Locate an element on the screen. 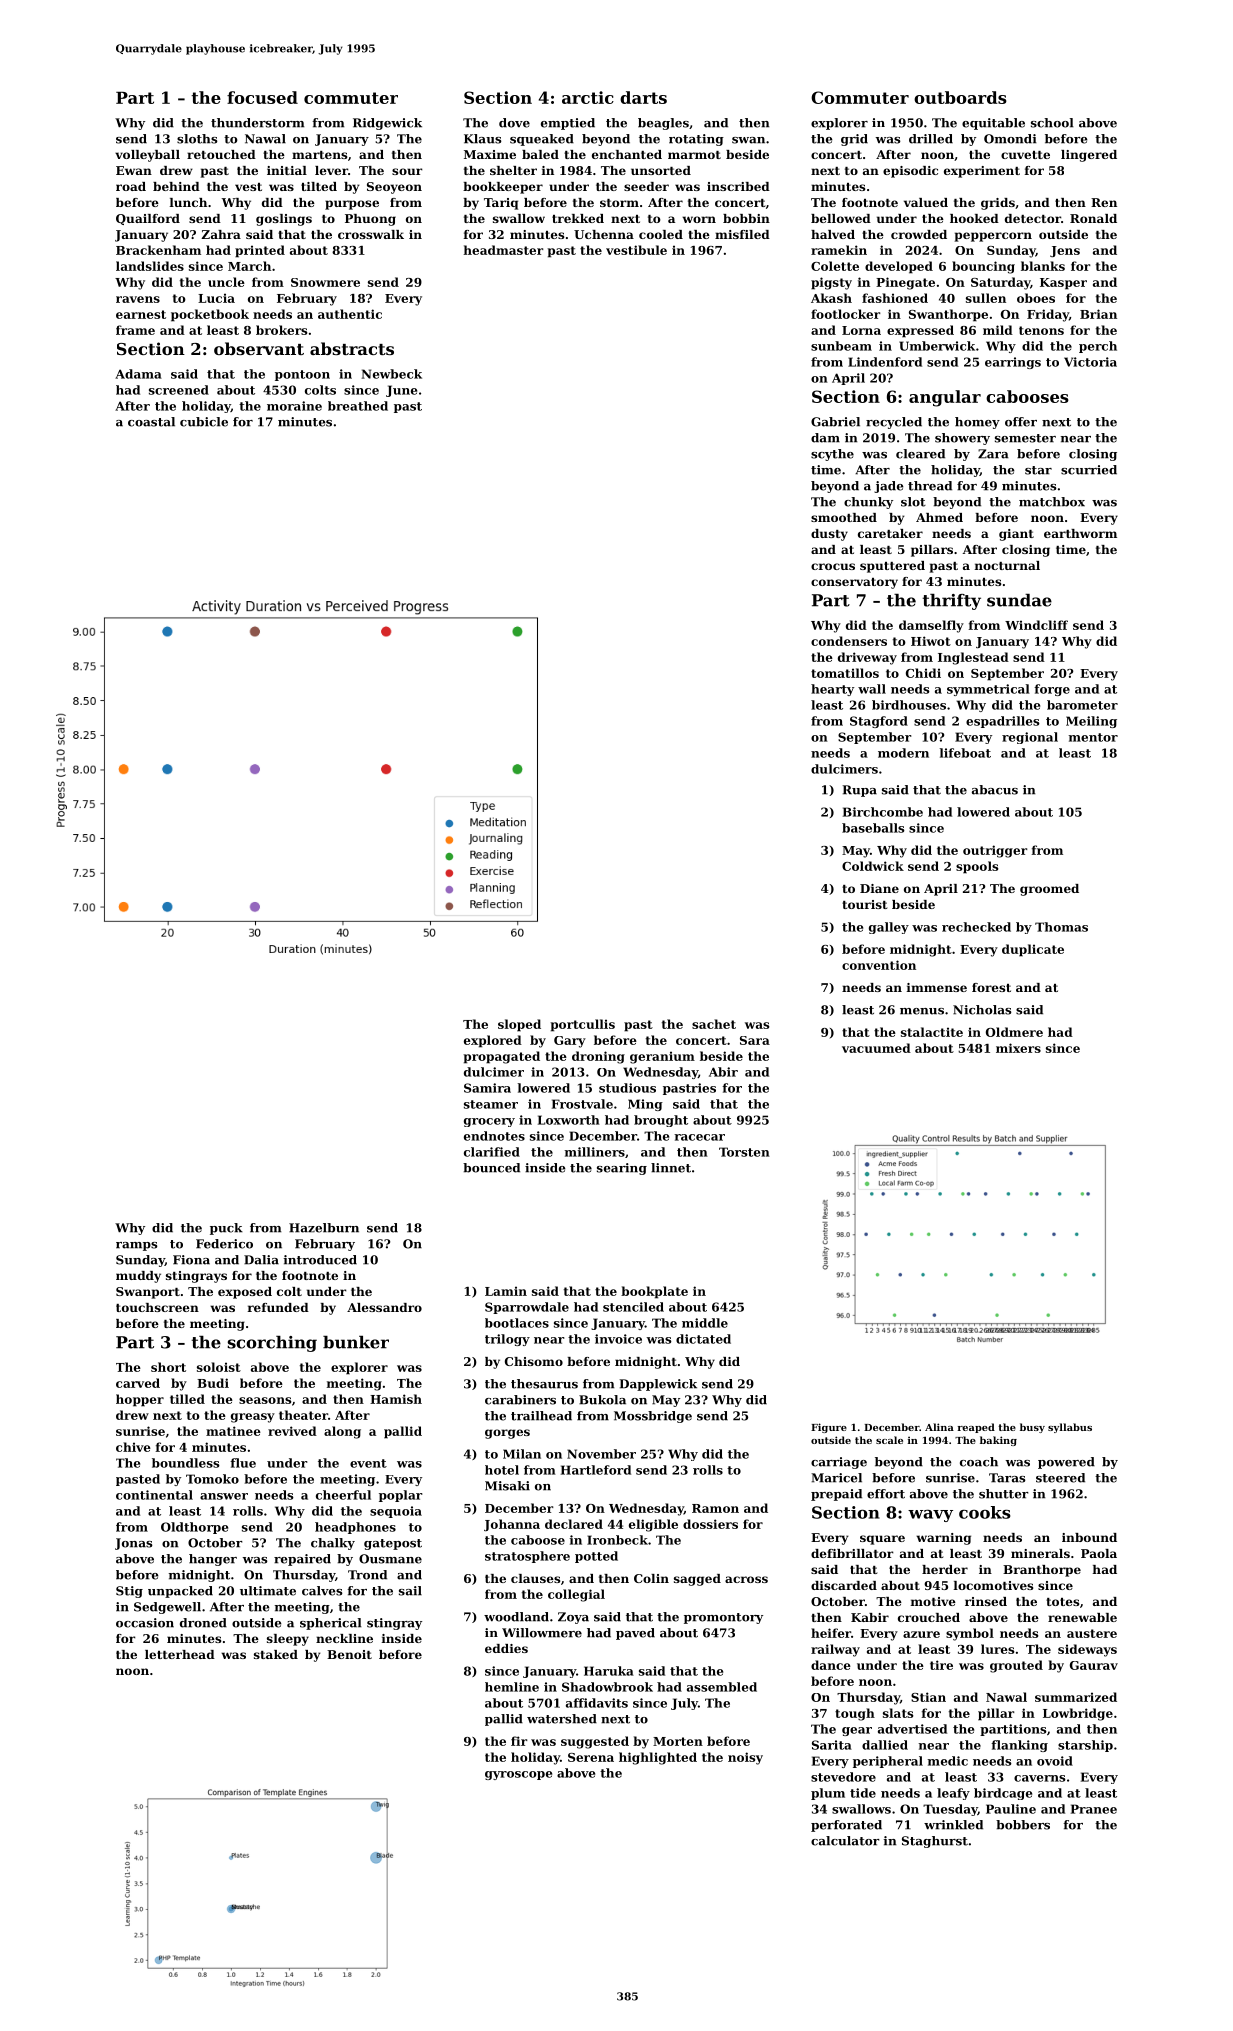 The width and height of the screenshot is (1233, 2031). Pranee is located at coordinates (1094, 1809).
